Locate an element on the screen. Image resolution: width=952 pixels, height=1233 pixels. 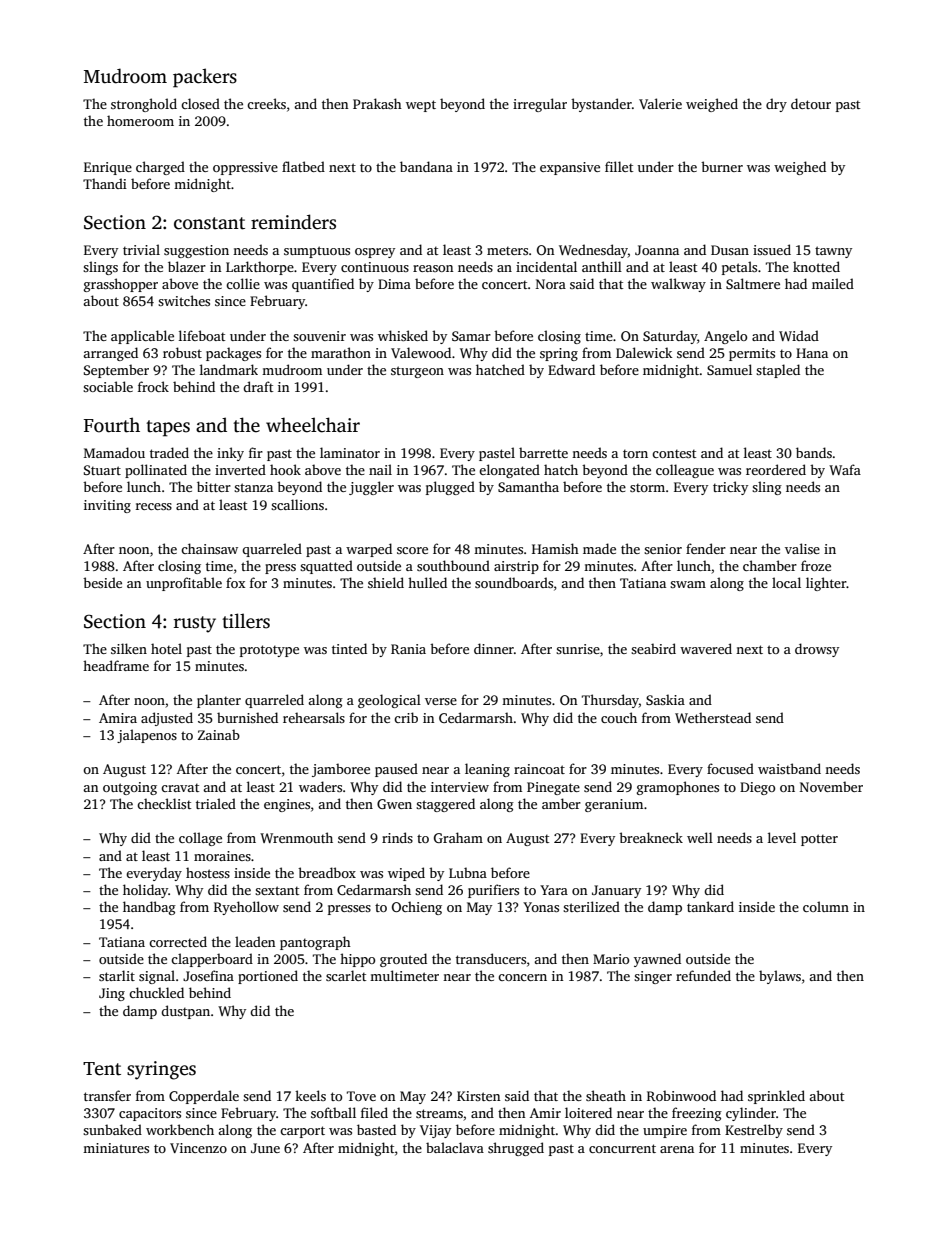
packers is located at coordinates (205, 78).
